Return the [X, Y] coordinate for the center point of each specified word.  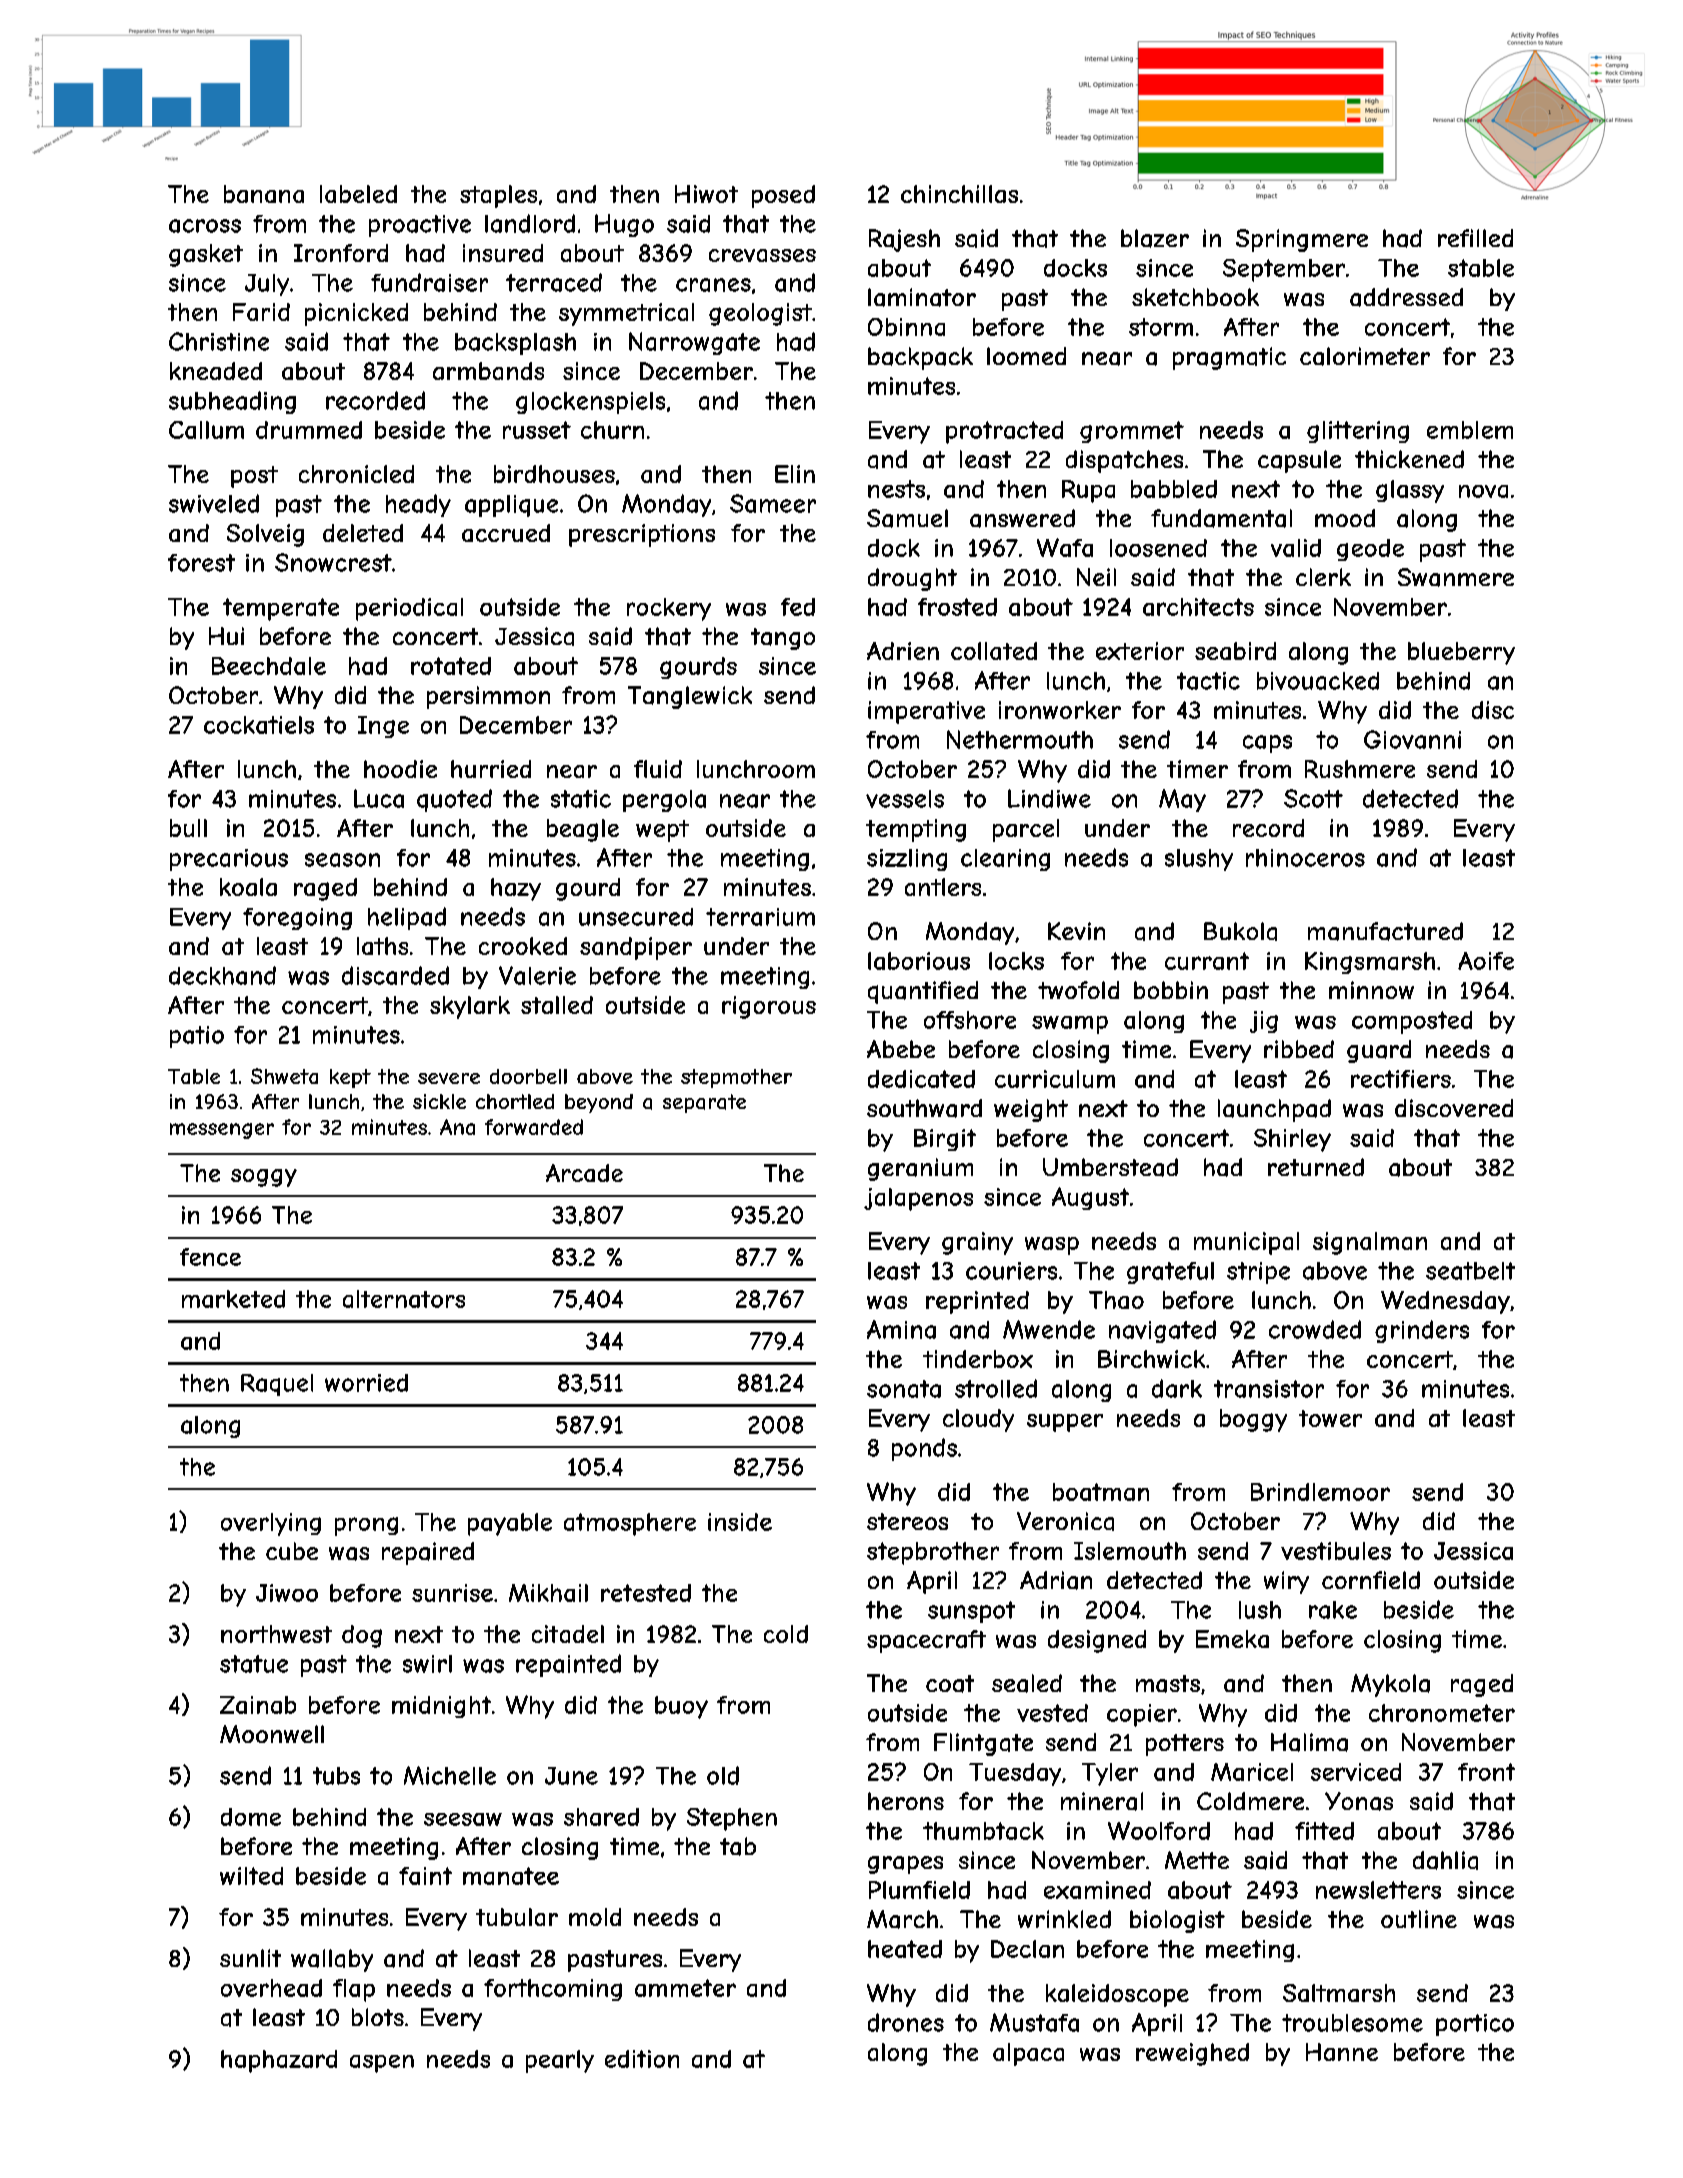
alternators [404, 1299]
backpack [920, 358]
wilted [251, 1876]
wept [662, 831]
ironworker [1060, 710]
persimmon [488, 697]
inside [740, 1522]
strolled [996, 1388]
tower [1330, 1418]
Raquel [277, 1385]
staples [498, 196]
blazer [1155, 238]
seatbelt [1470, 1271]
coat [950, 1684]
